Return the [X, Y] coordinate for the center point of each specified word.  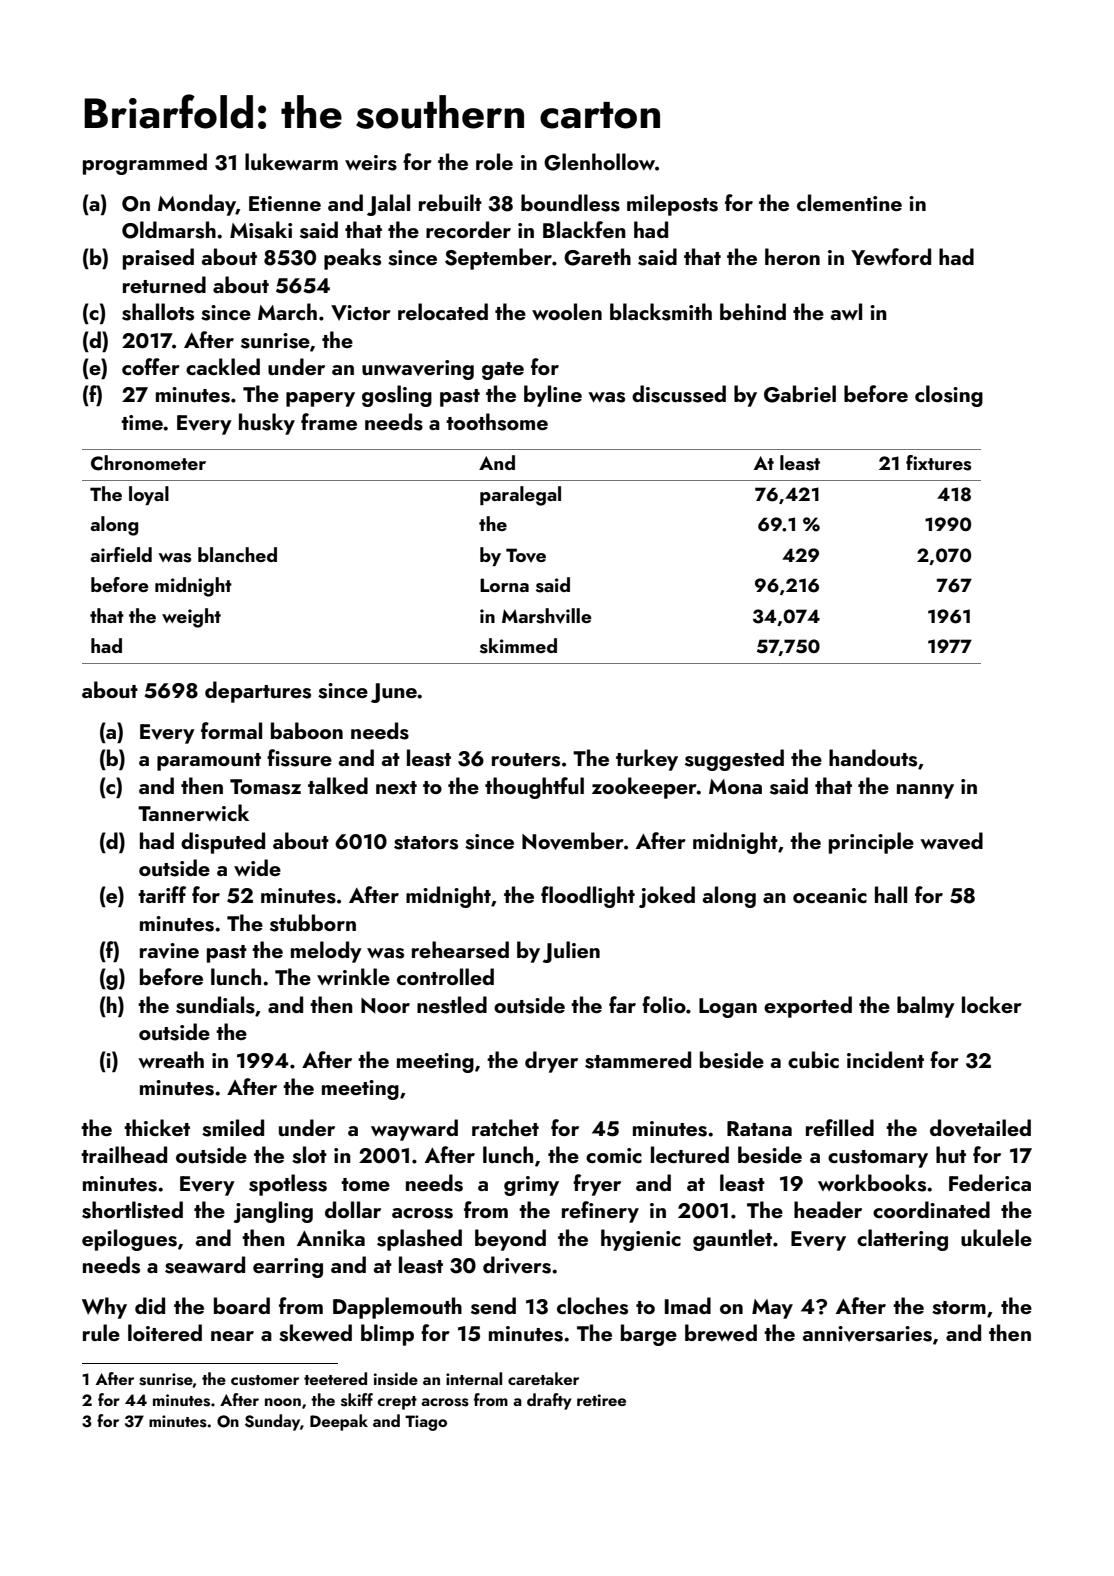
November [573, 841]
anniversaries [867, 1334]
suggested [734, 760]
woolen [567, 311]
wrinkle [353, 976]
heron [792, 256]
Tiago [426, 1423]
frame [329, 421]
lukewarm [291, 161]
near [232, 1336]
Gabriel [800, 394]
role [494, 161]
